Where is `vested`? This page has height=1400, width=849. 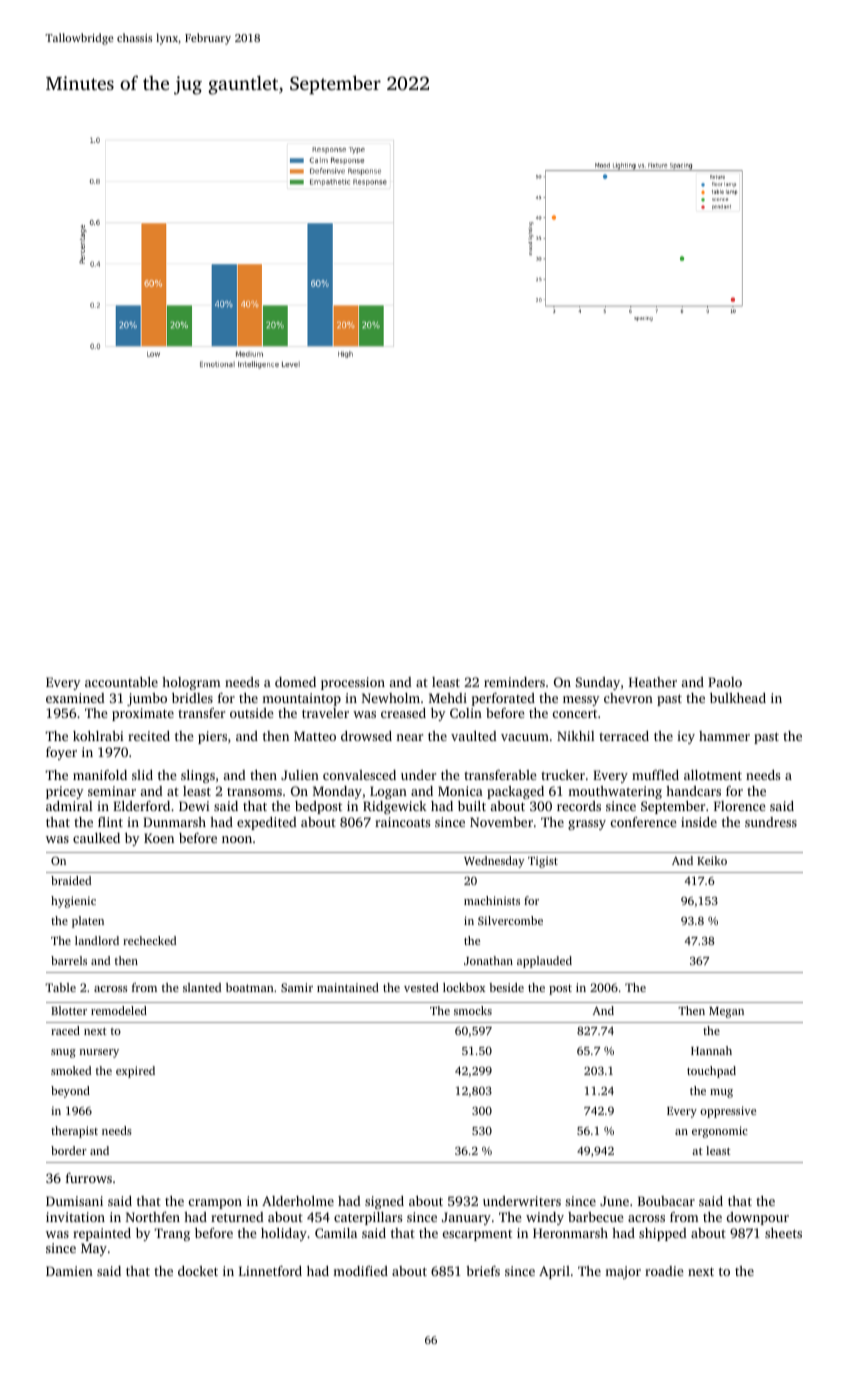
vested is located at coordinates (421, 987).
